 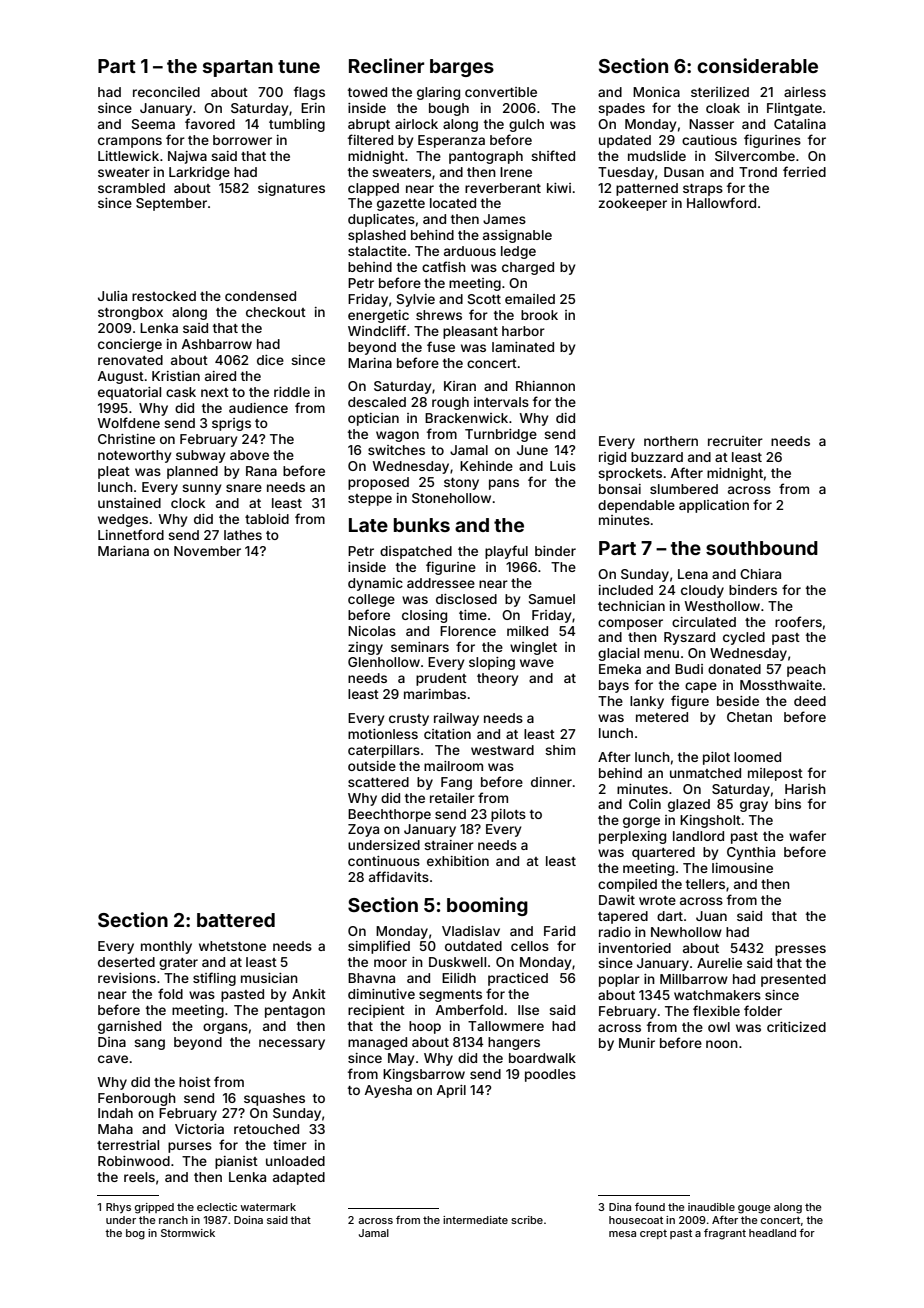 What do you see at coordinates (527, 1220) in the page?
I see `scribe` at bounding box center [527, 1220].
